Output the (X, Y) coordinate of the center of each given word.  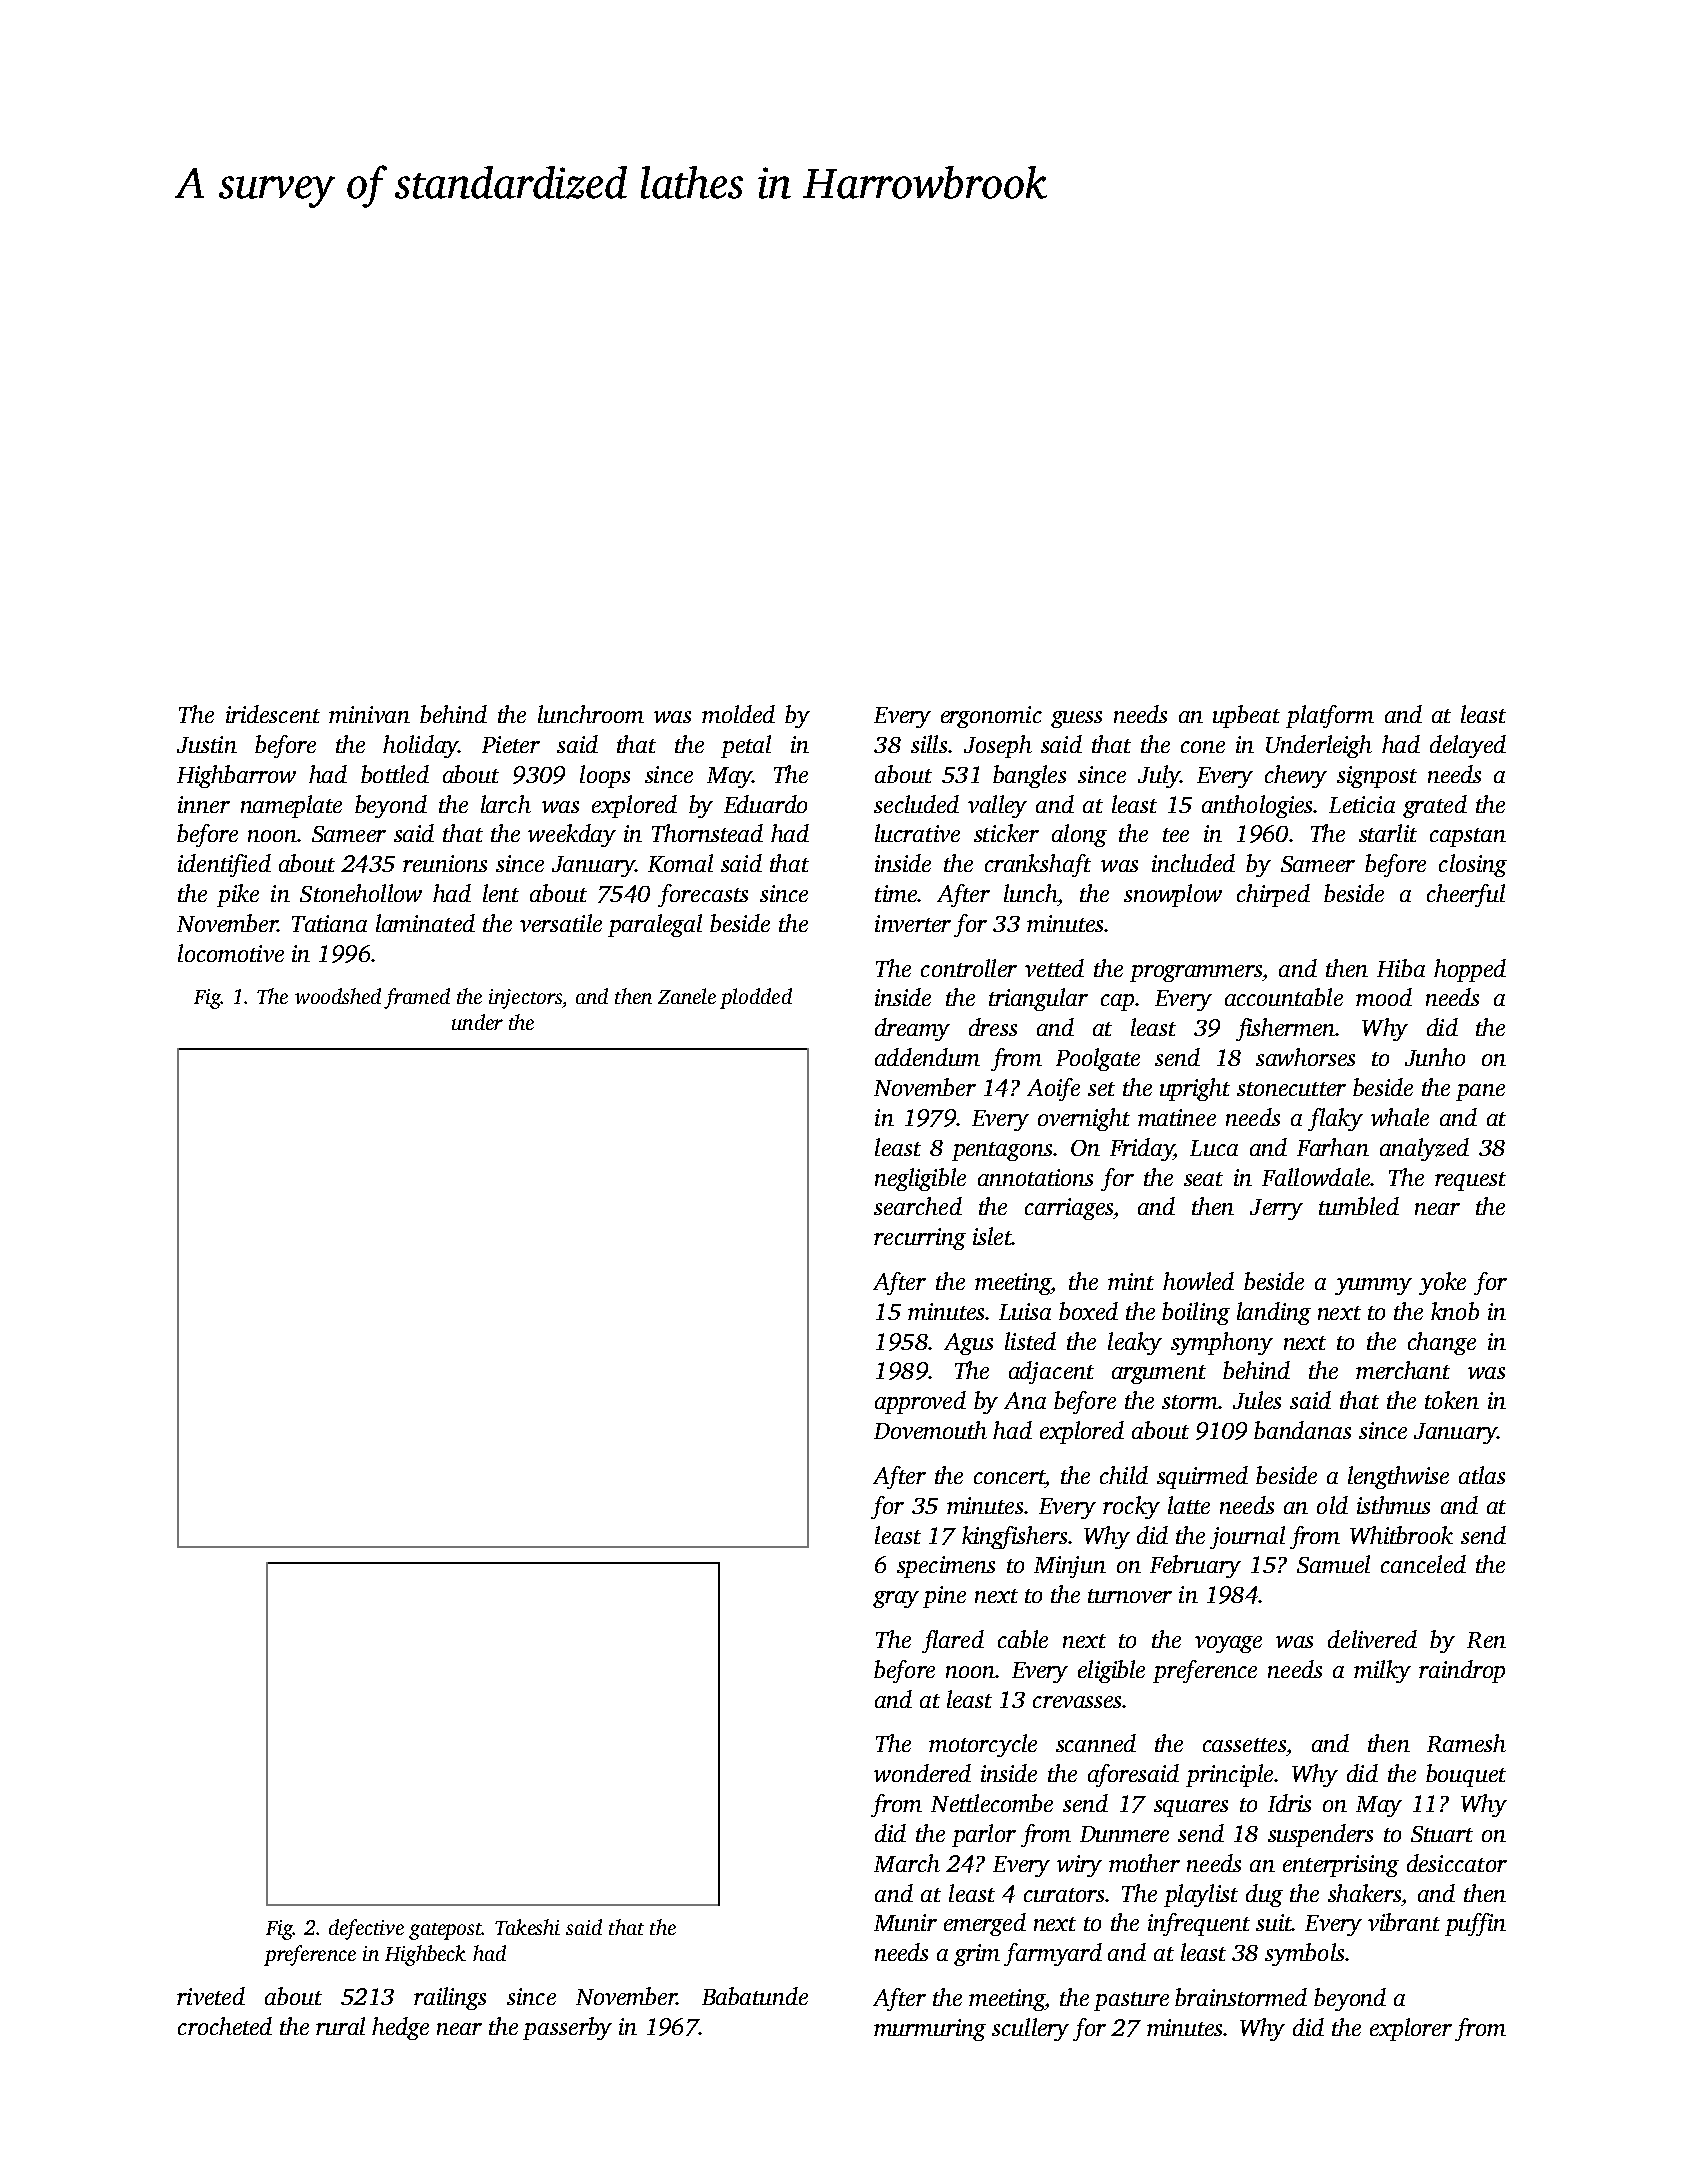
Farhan (1333, 1147)
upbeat (1246, 716)
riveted (211, 1996)
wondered (922, 1773)
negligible (920, 1179)
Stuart (1442, 1834)
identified (224, 865)
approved (920, 1402)
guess (1076, 719)
